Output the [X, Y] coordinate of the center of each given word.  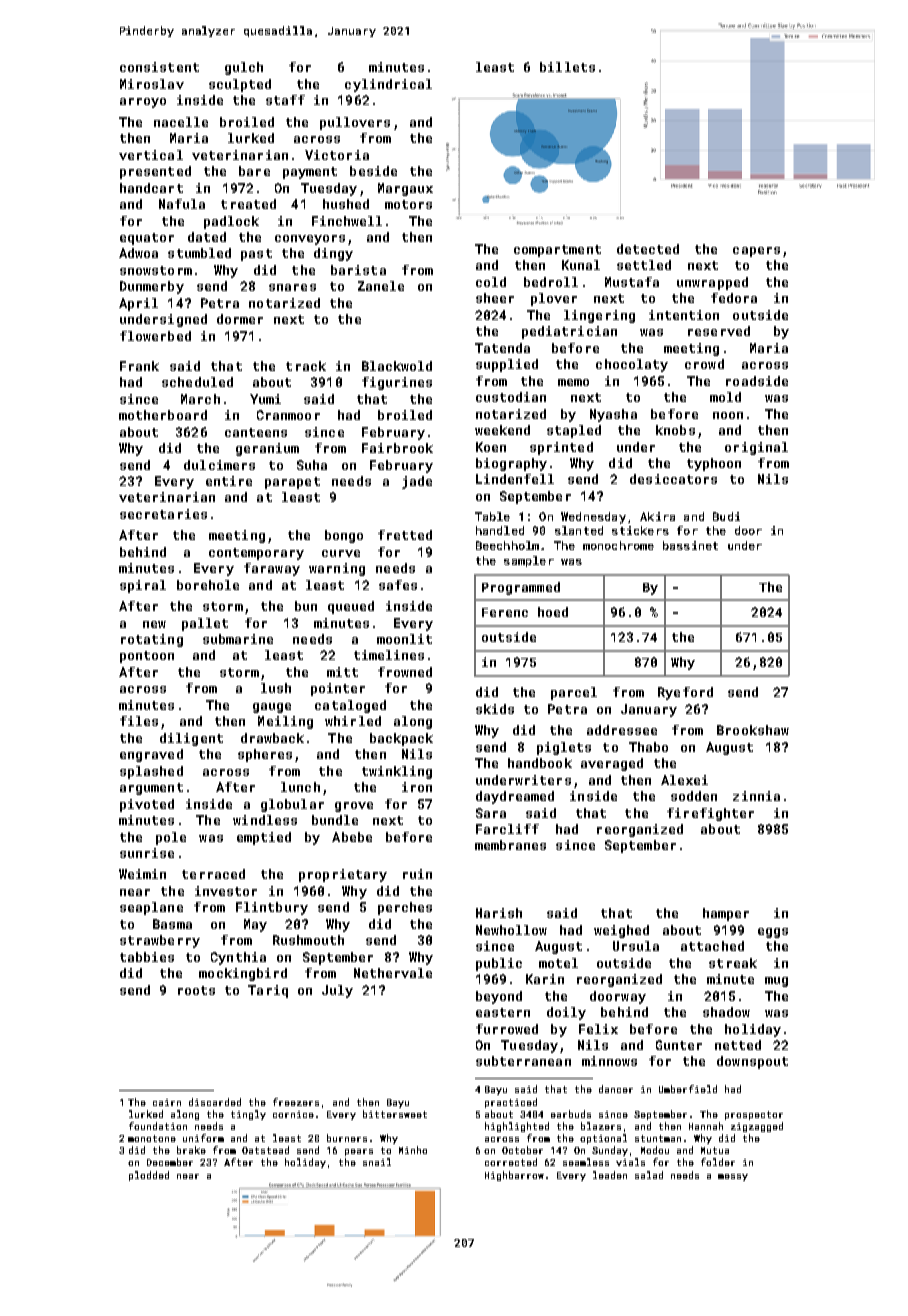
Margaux [405, 189]
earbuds [571, 1114]
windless [265, 820]
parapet [292, 483]
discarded [215, 1102]
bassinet [690, 545]
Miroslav [152, 84]
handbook [540, 763]
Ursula [636, 946]
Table [492, 516]
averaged [612, 764]
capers [756, 252]
